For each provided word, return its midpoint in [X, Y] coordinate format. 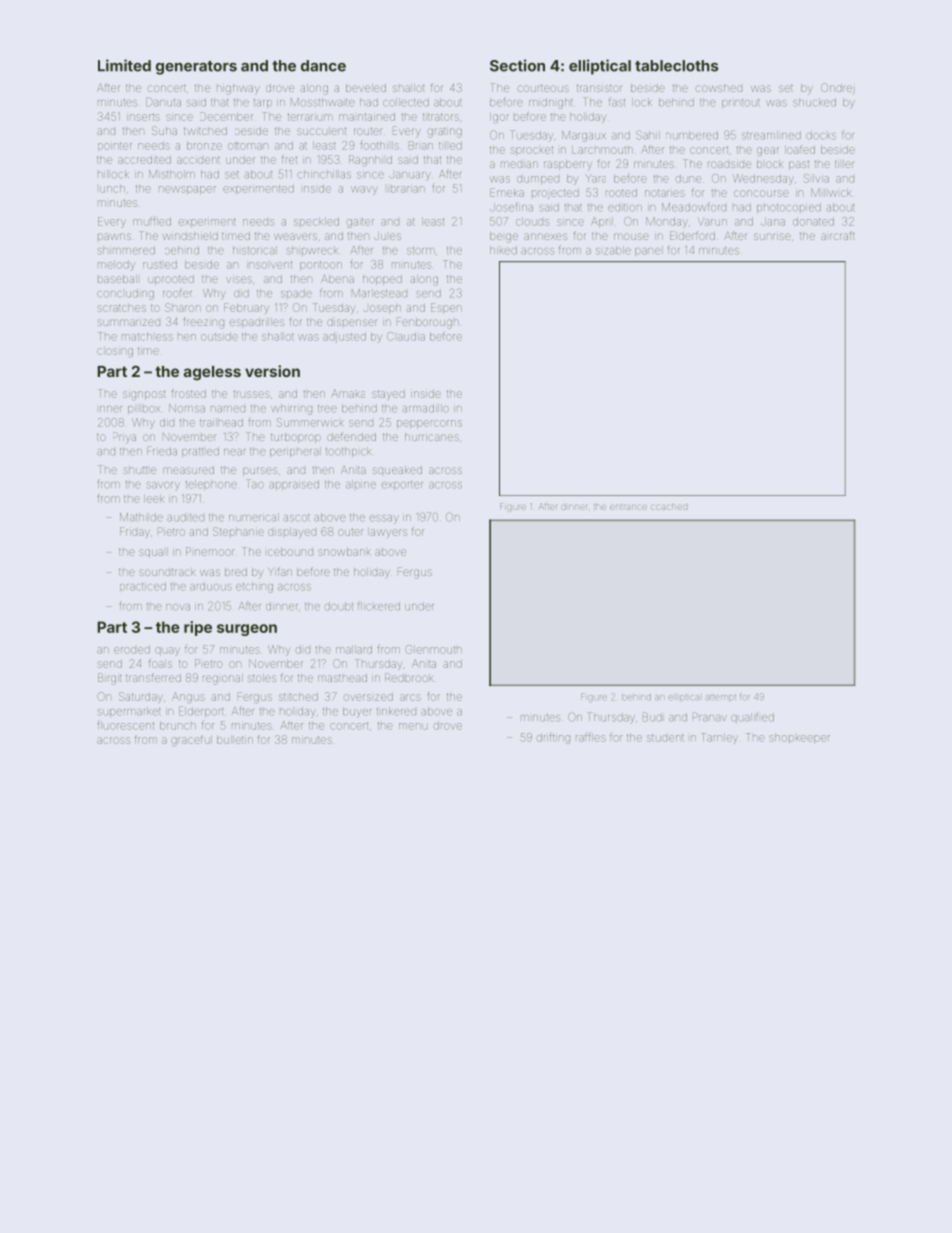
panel [649, 251]
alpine [361, 484]
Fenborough [428, 323]
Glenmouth [433, 649]
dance [323, 66]
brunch [178, 725]
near [234, 452]
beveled [366, 88]
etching [254, 587]
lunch [112, 188]
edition [625, 208]
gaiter [360, 223]
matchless [147, 336]
